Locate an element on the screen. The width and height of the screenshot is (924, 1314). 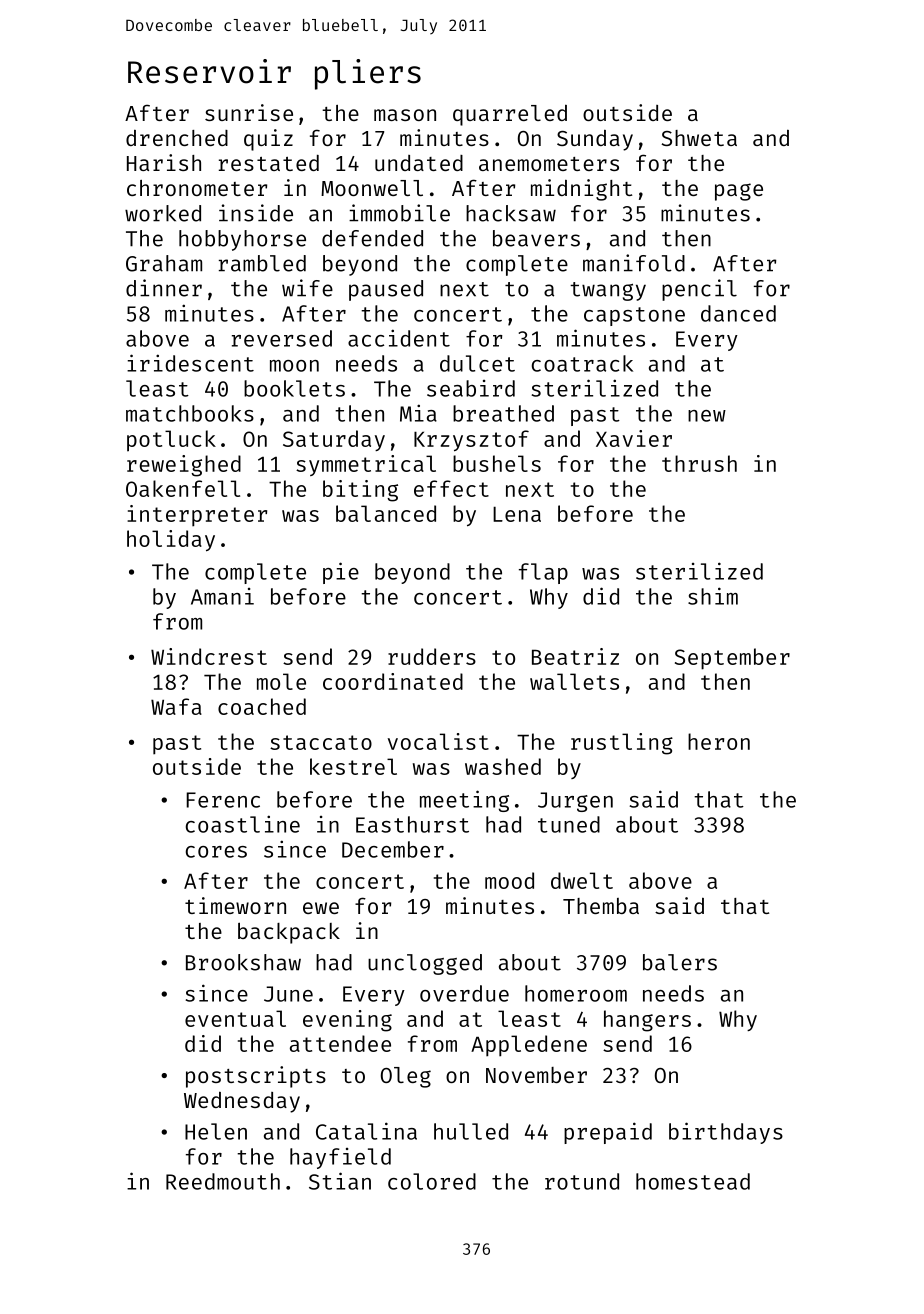
Shweta is located at coordinates (699, 138).
